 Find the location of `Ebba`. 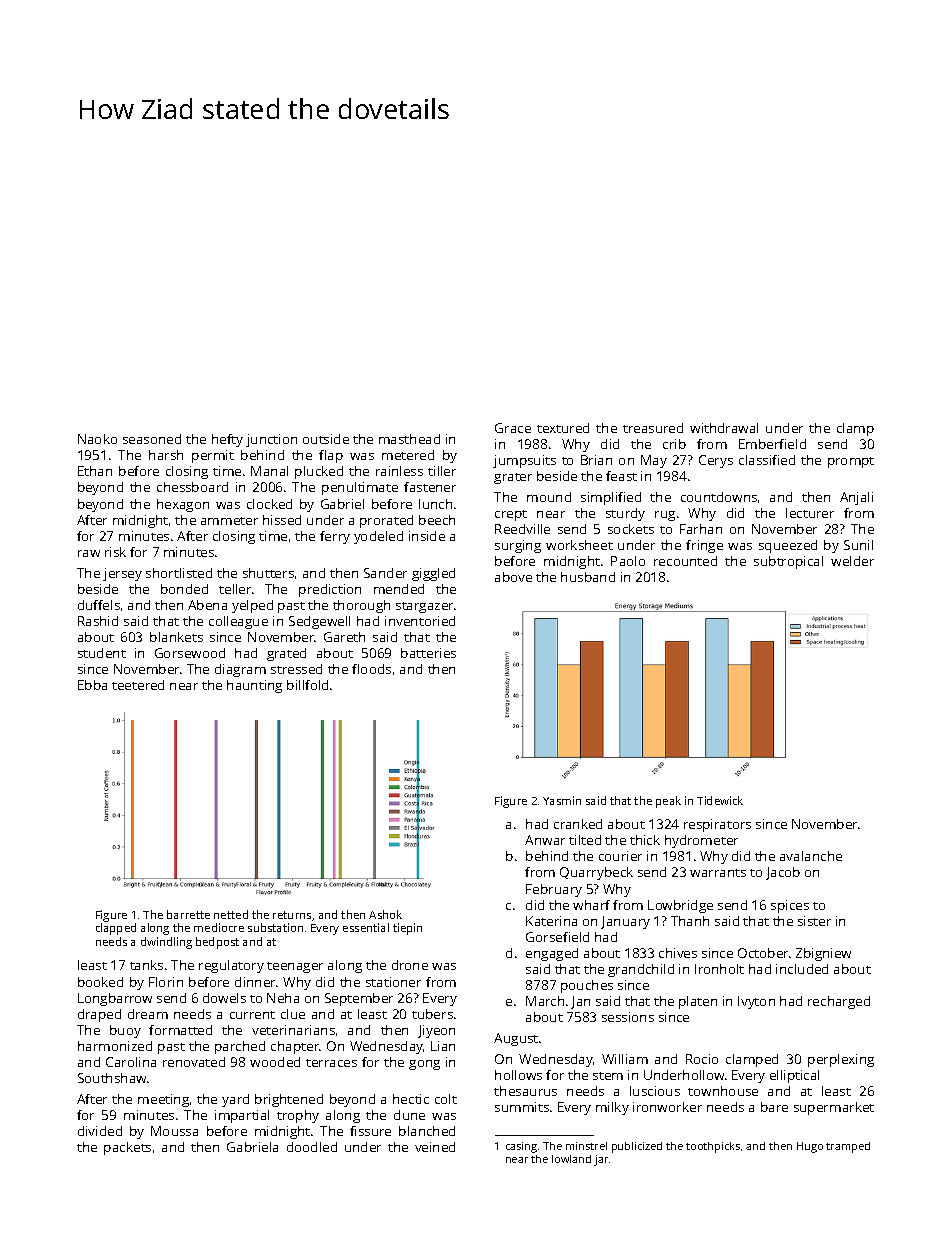

Ebba is located at coordinates (92, 685).
